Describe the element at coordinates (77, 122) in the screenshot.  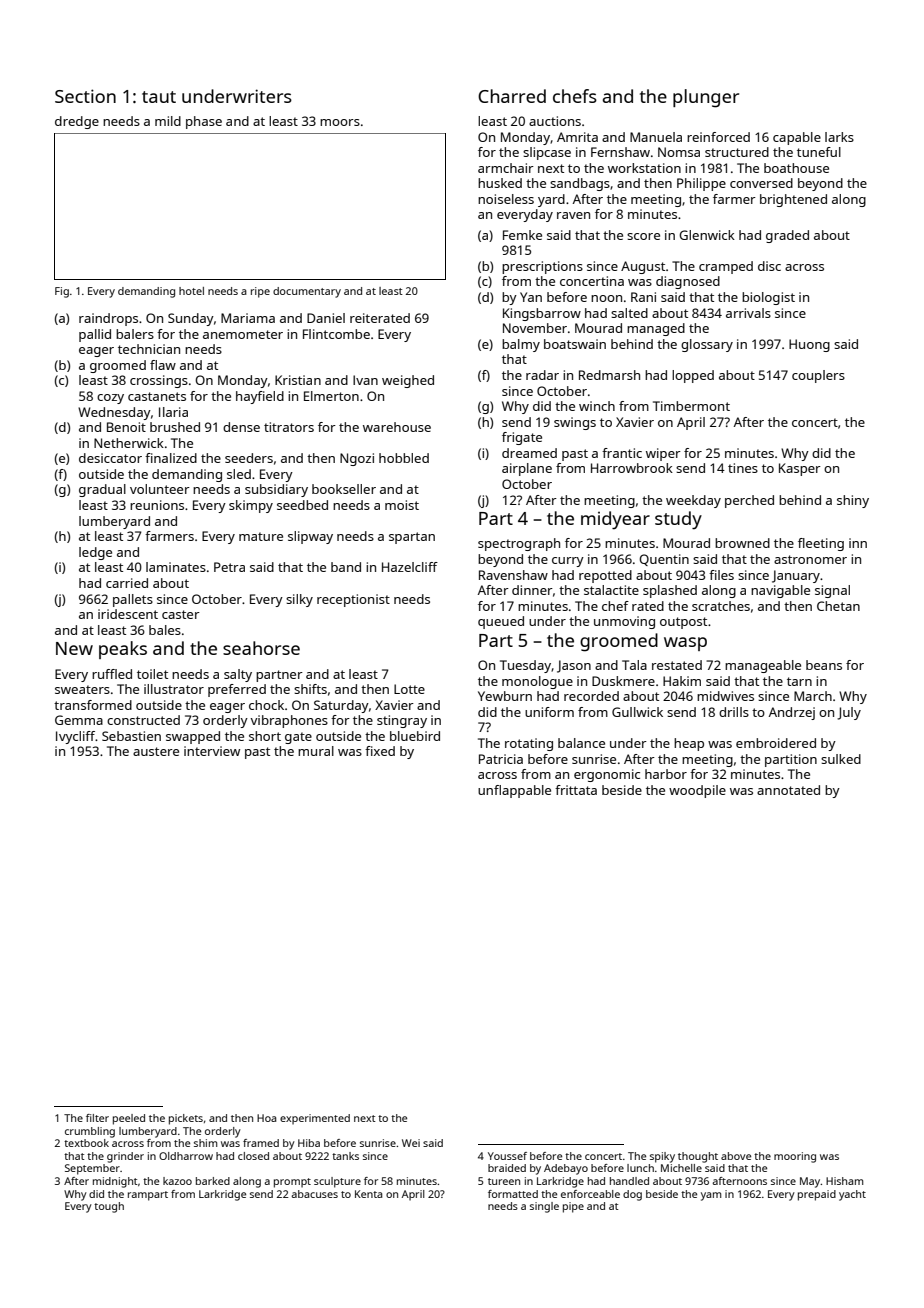
I see `dredge` at that location.
